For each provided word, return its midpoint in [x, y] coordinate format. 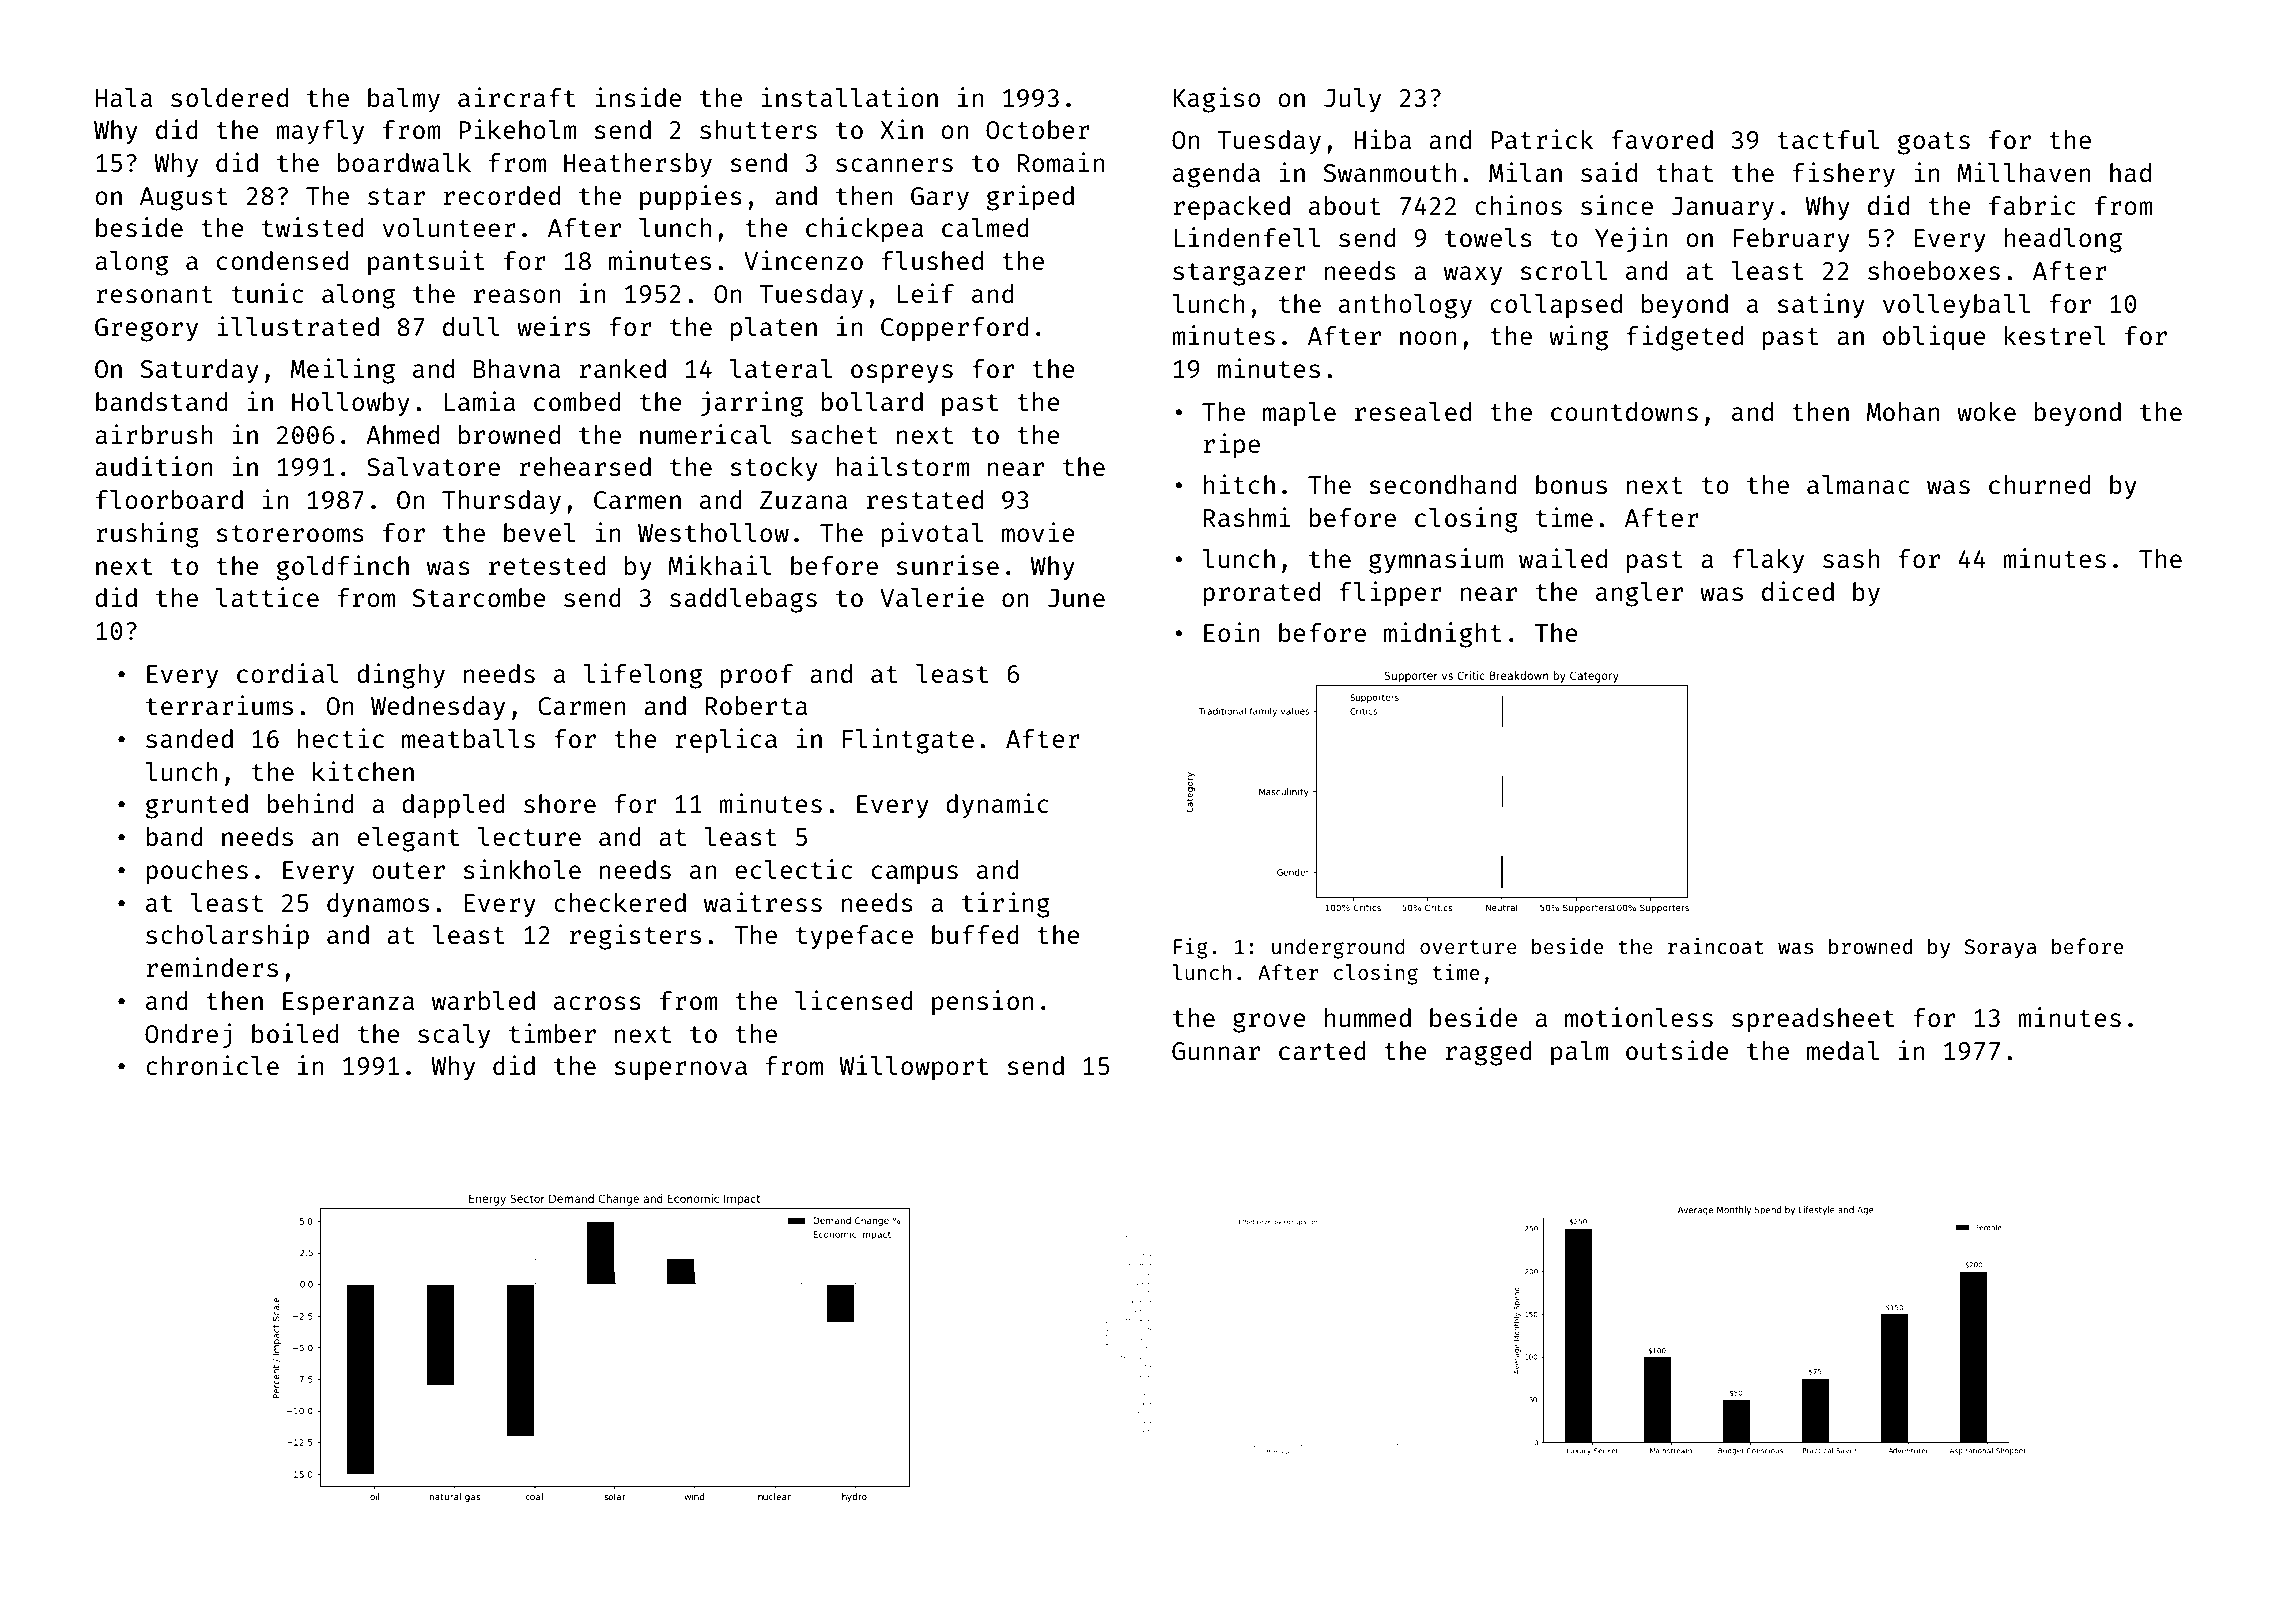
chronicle [212, 1065]
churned [2040, 484]
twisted [313, 227]
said [1609, 172]
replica [726, 741]
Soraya [2000, 949]
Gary [940, 199]
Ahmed [402, 434]
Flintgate [908, 741]
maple [1299, 414]
